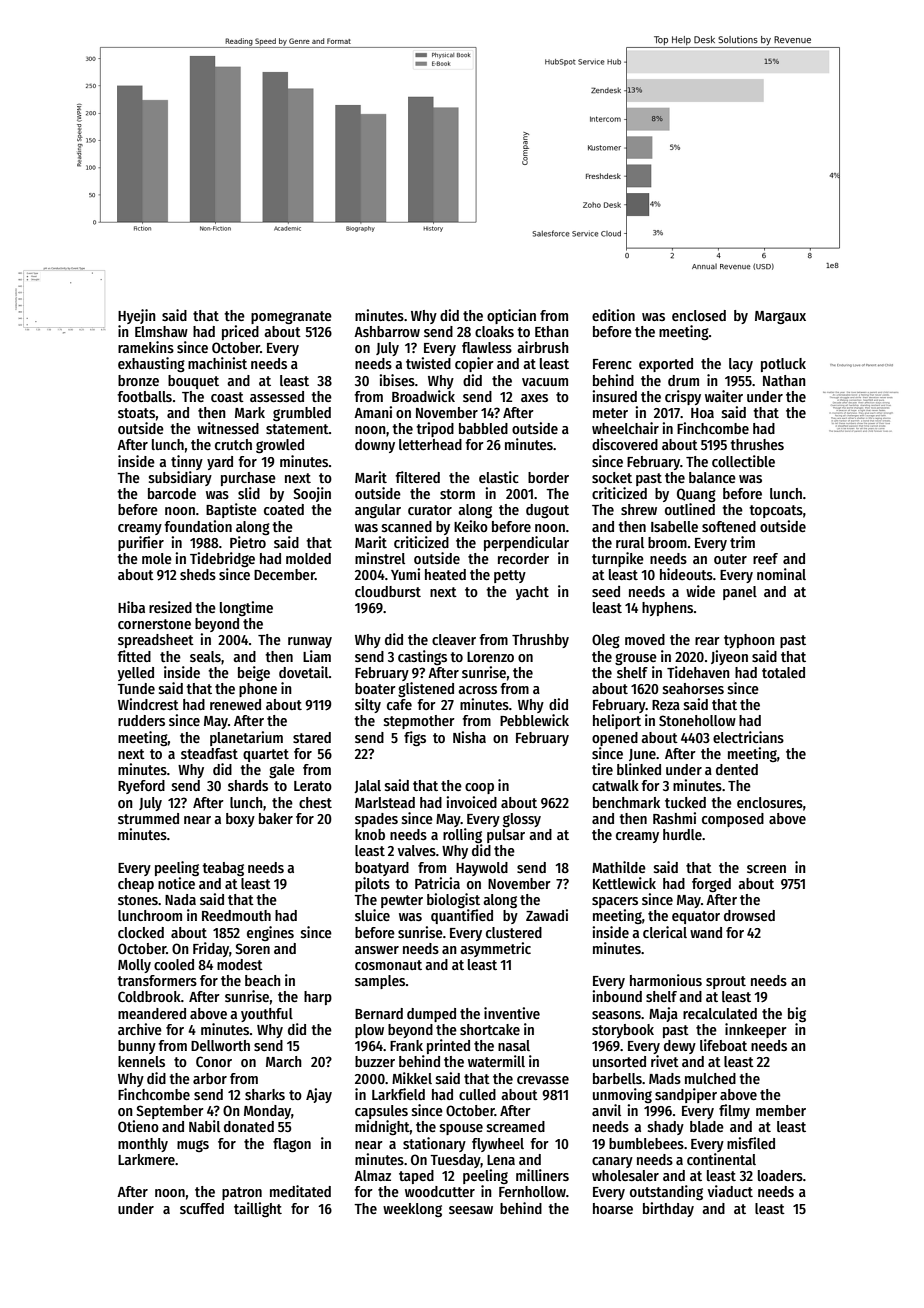 The image size is (924, 1308). I want to click on axes, so click(534, 398).
